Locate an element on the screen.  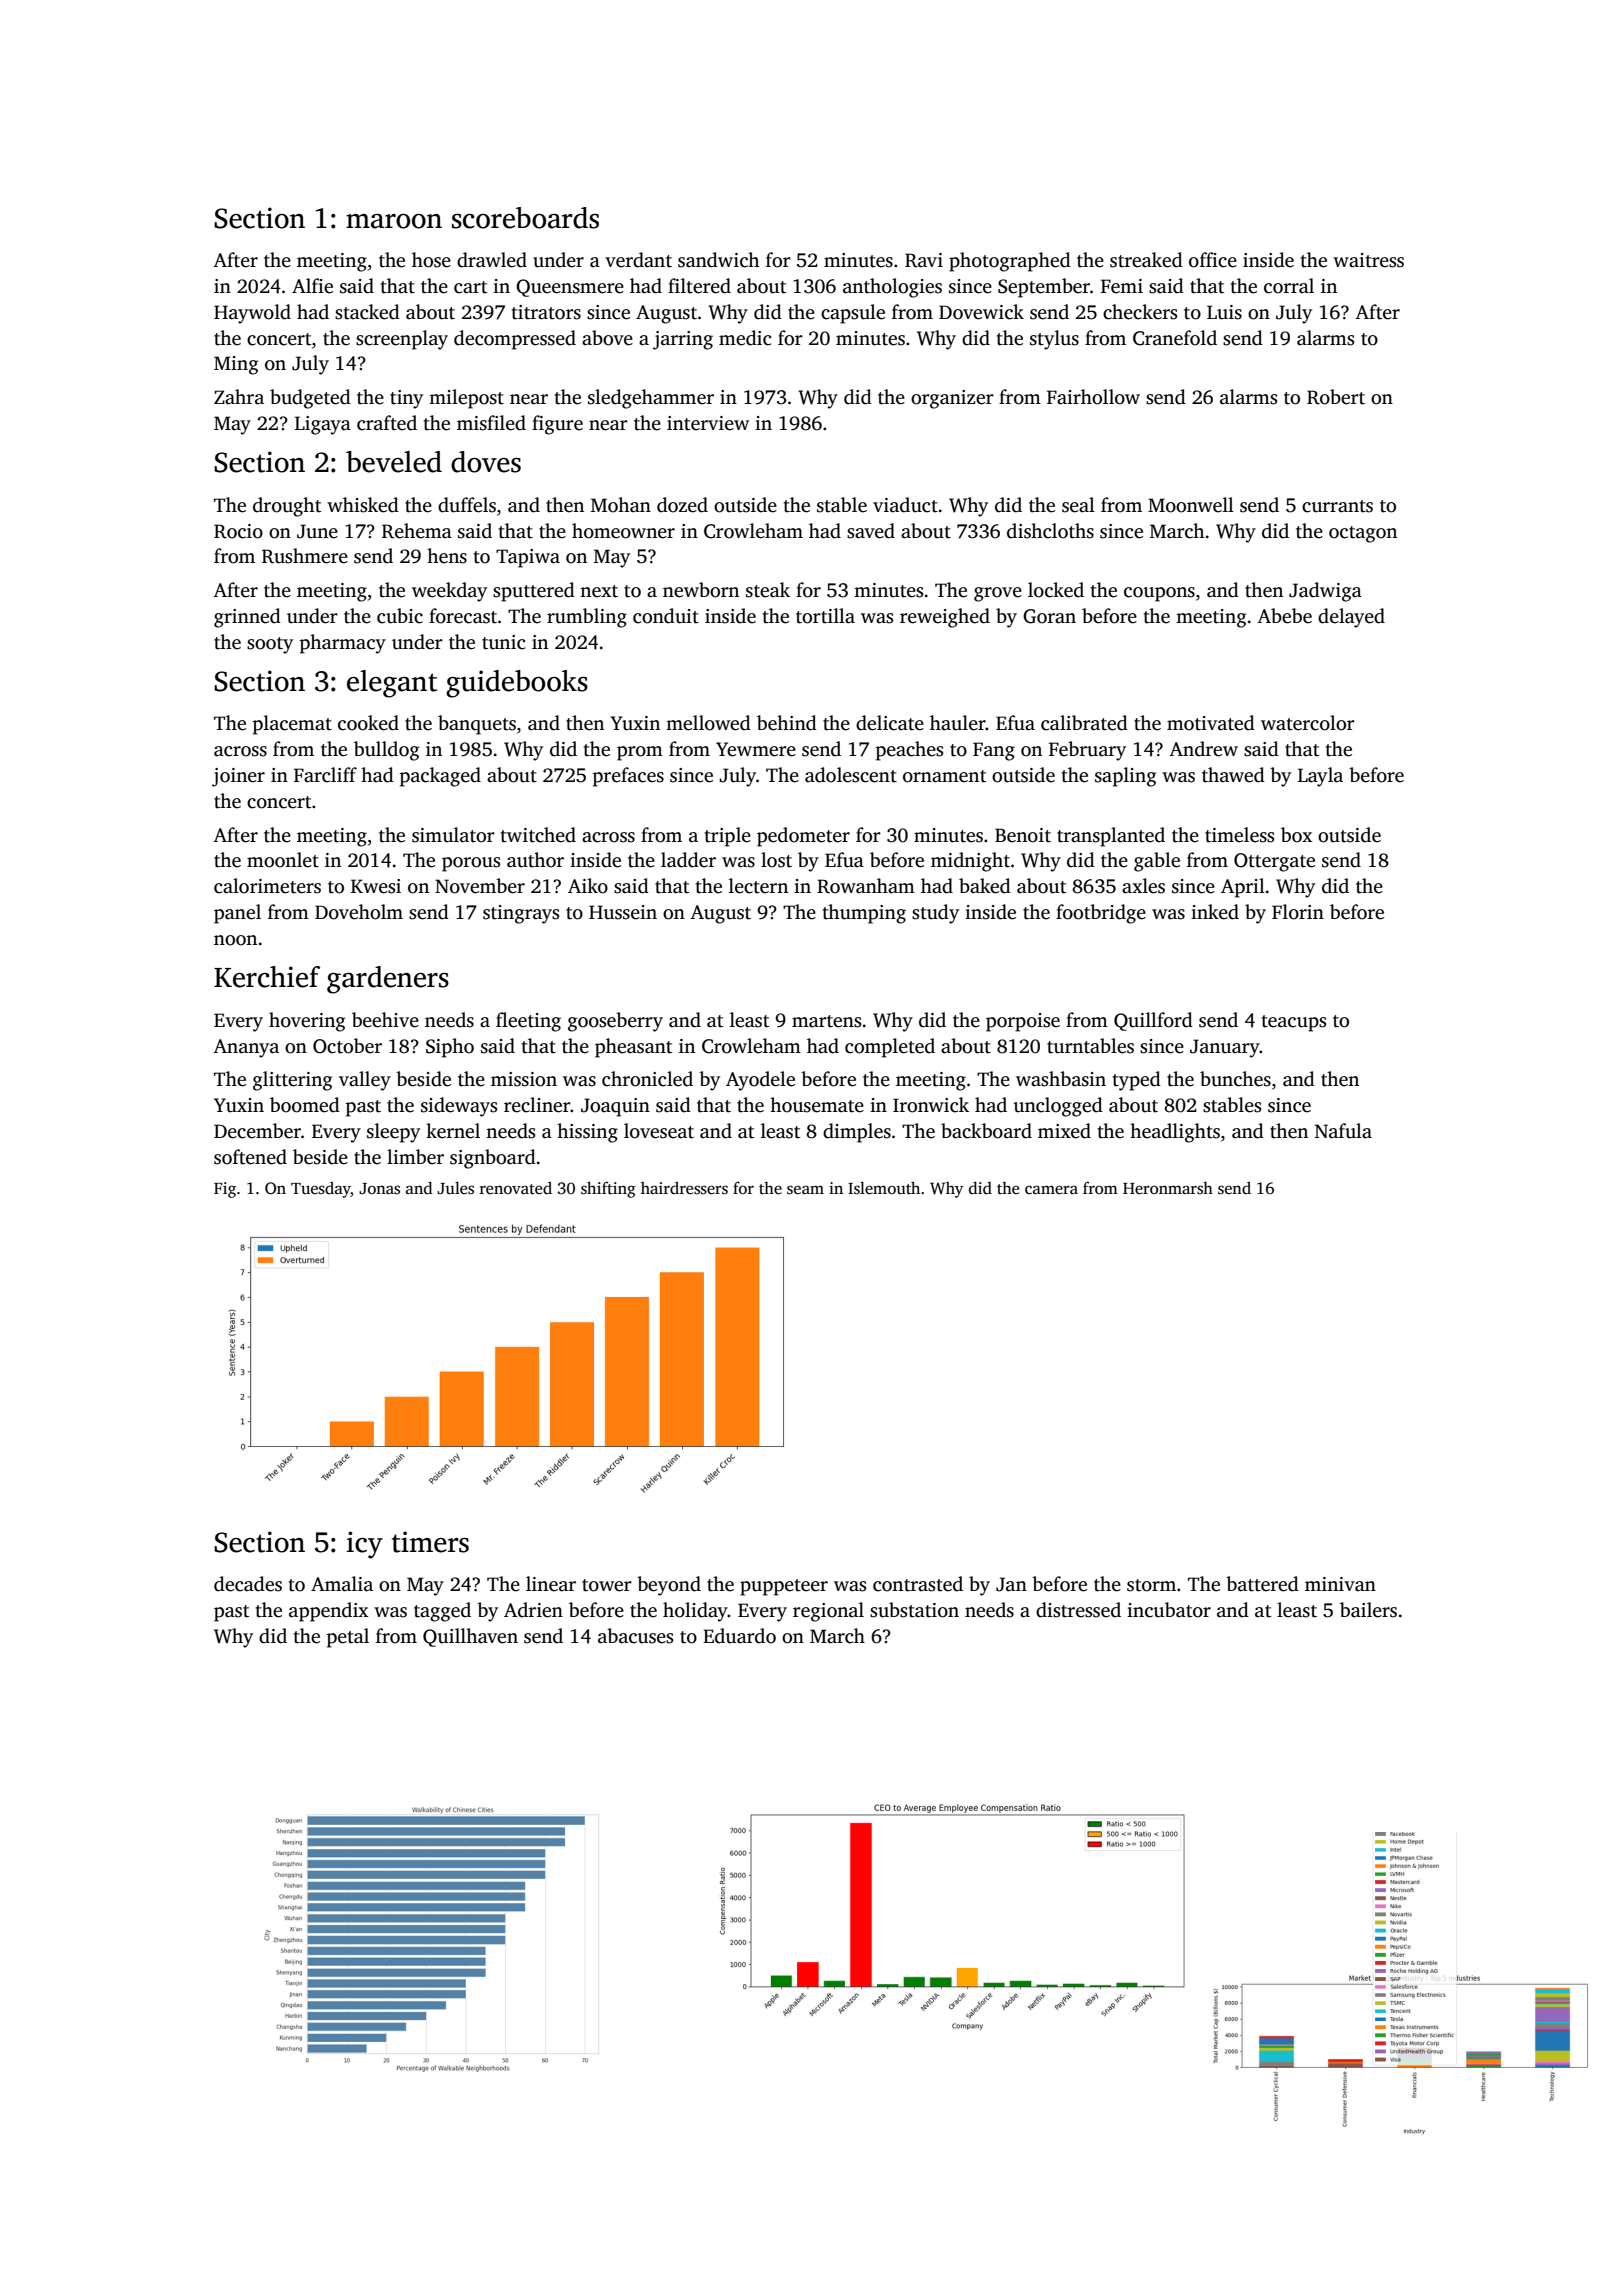
forecast is located at coordinates (463, 616).
